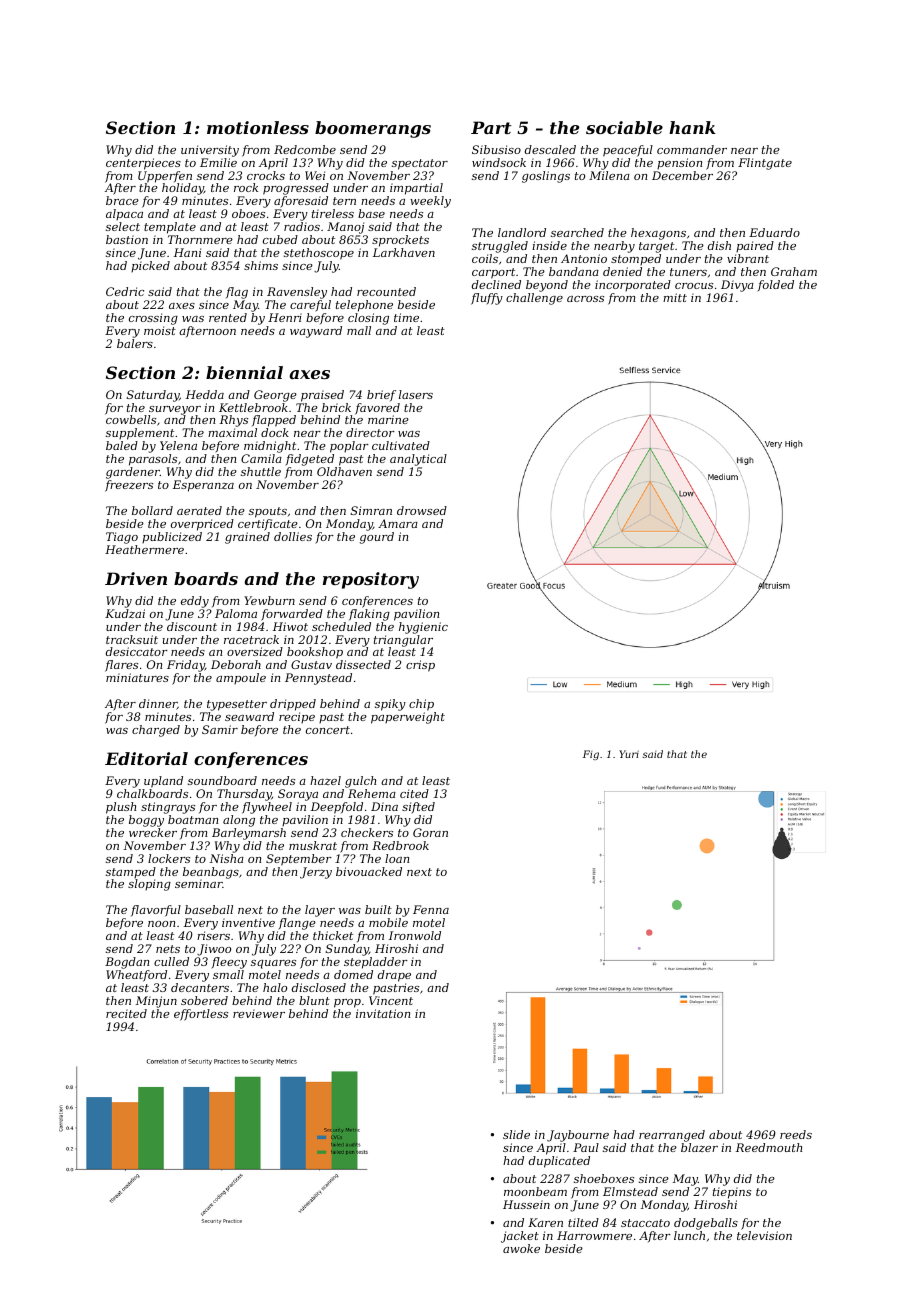  I want to click on Redcombe, so click(305, 149).
